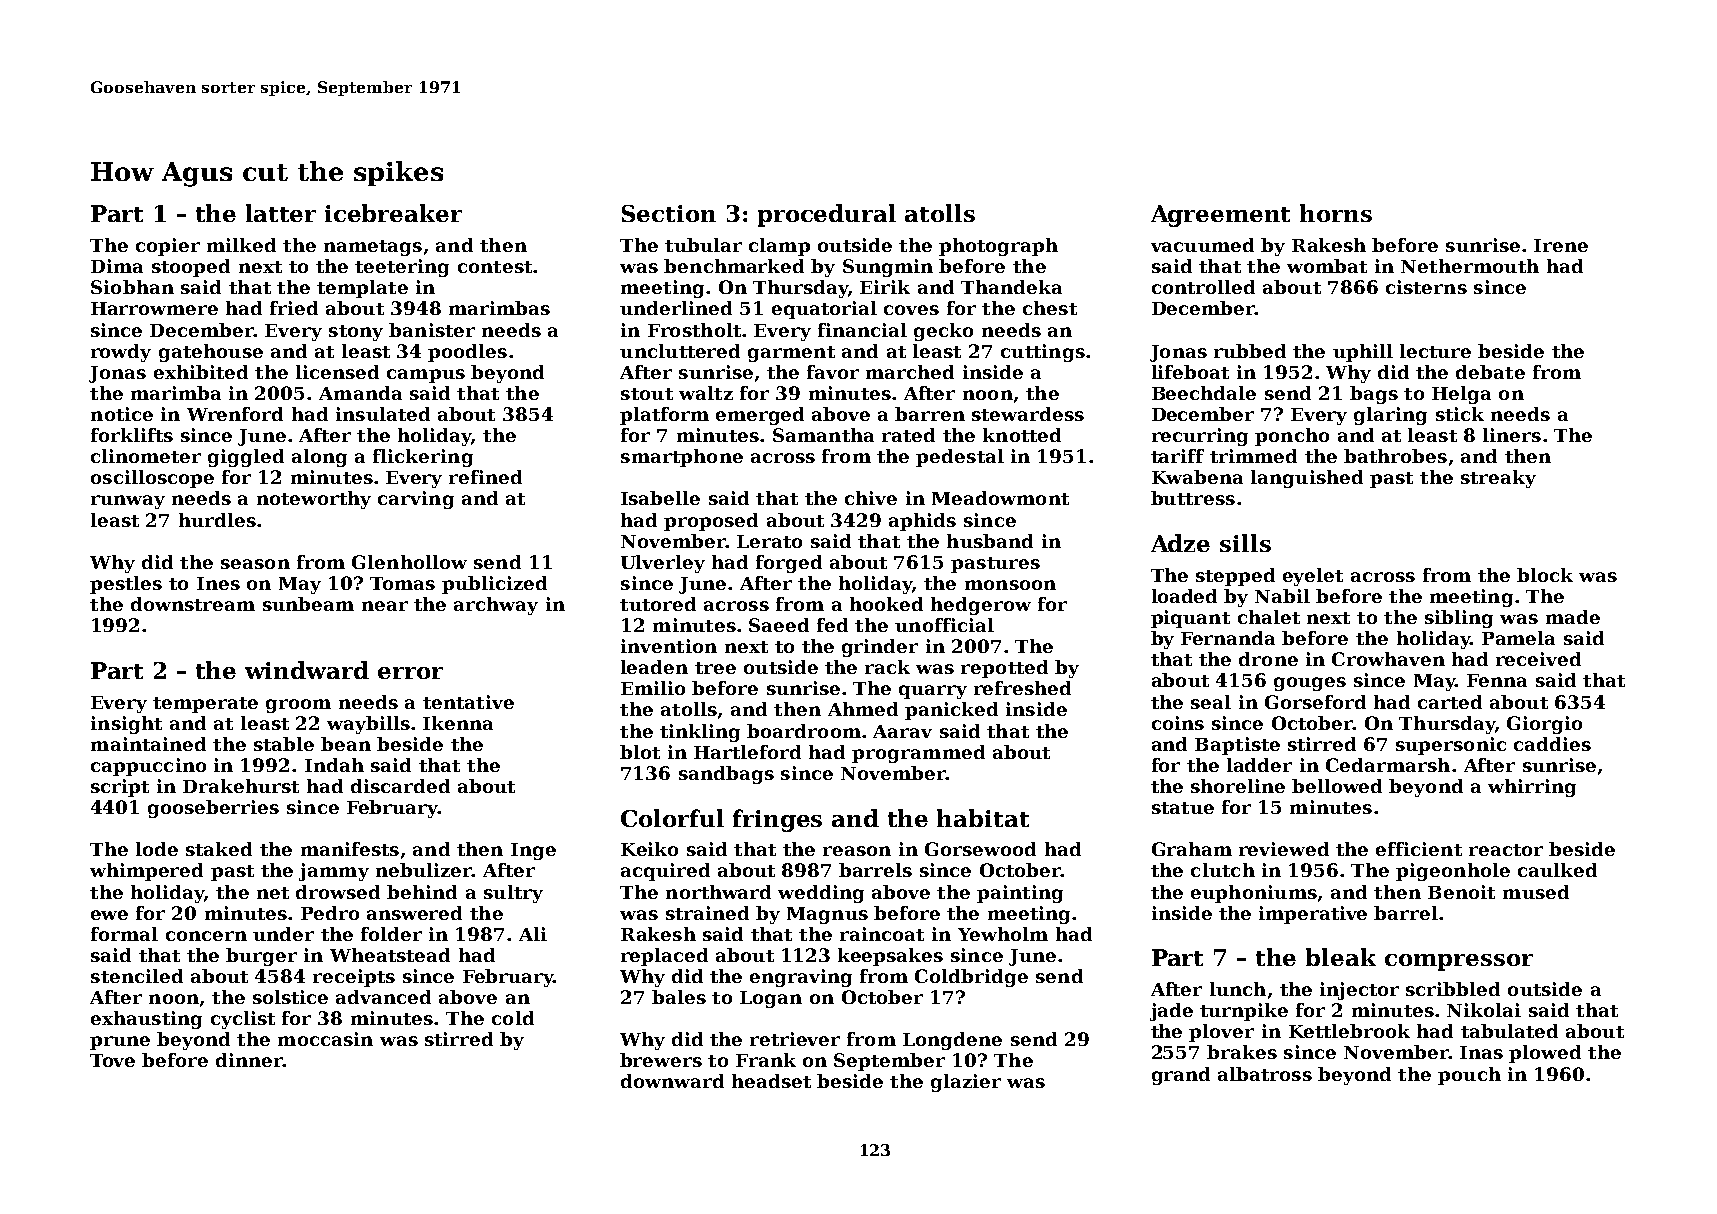  What do you see at coordinates (649, 849) in the document?
I see `Keiko` at bounding box center [649, 849].
